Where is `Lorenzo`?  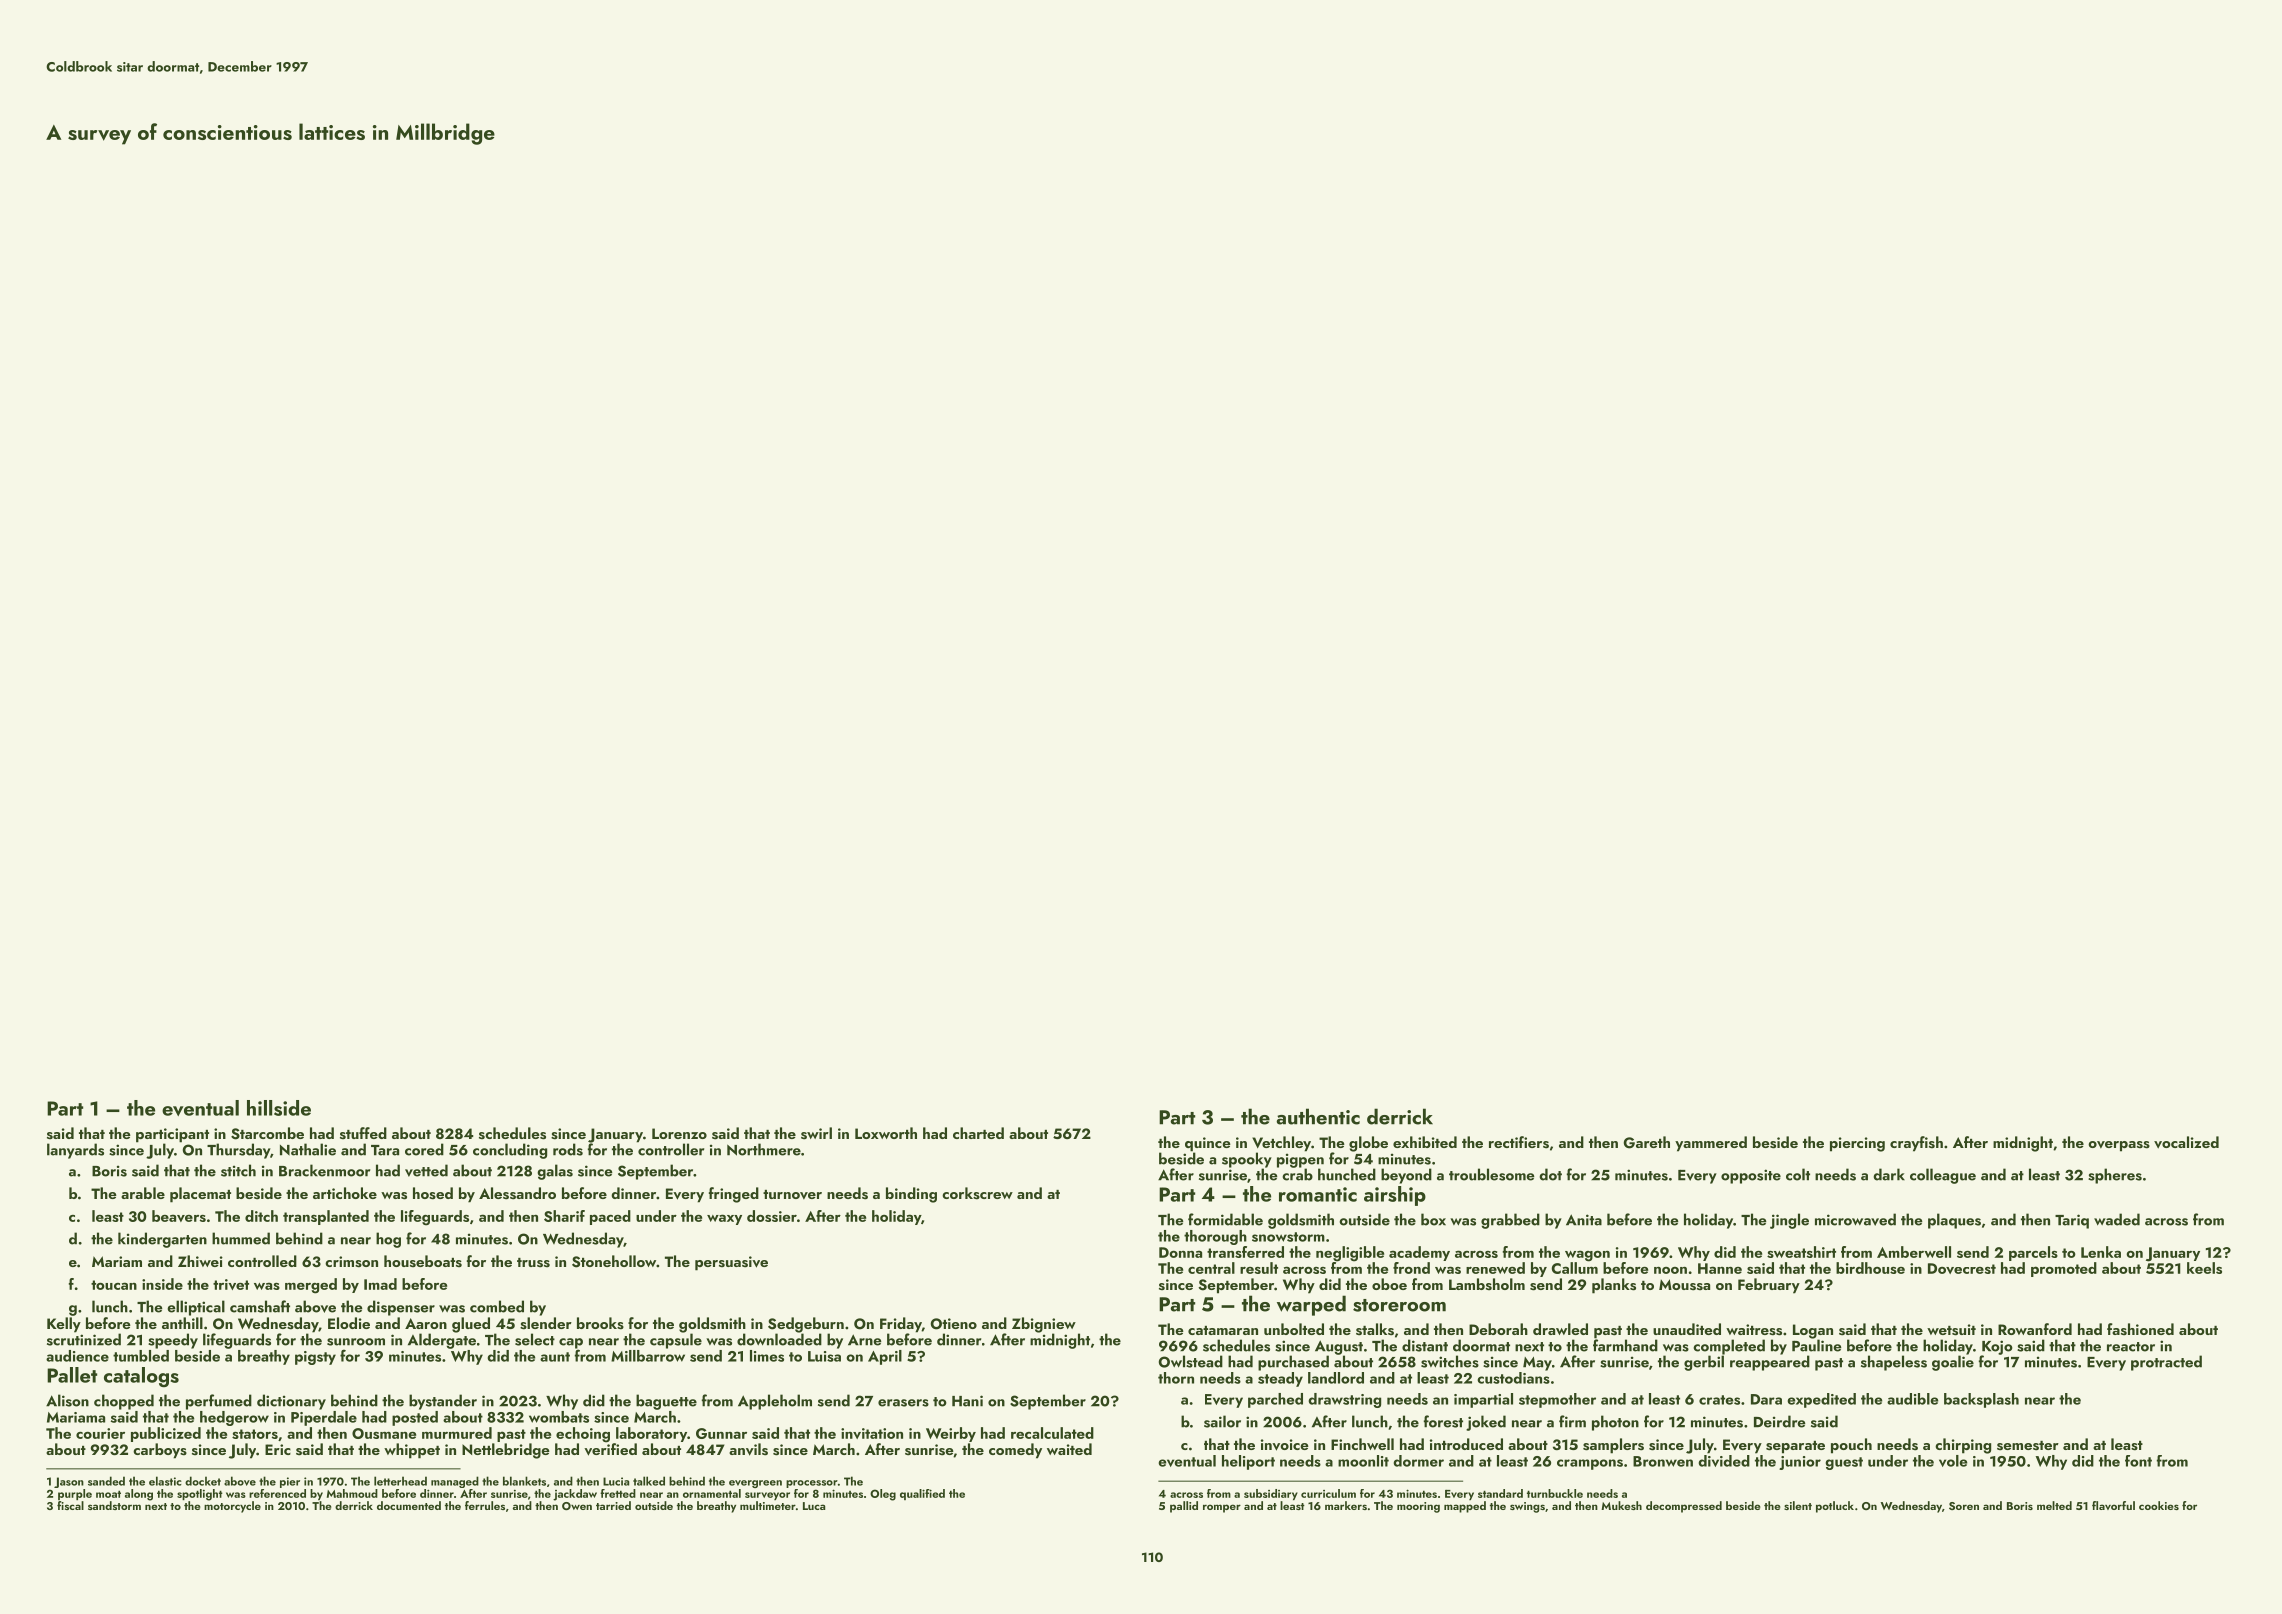 Lorenzo is located at coordinates (679, 1133).
